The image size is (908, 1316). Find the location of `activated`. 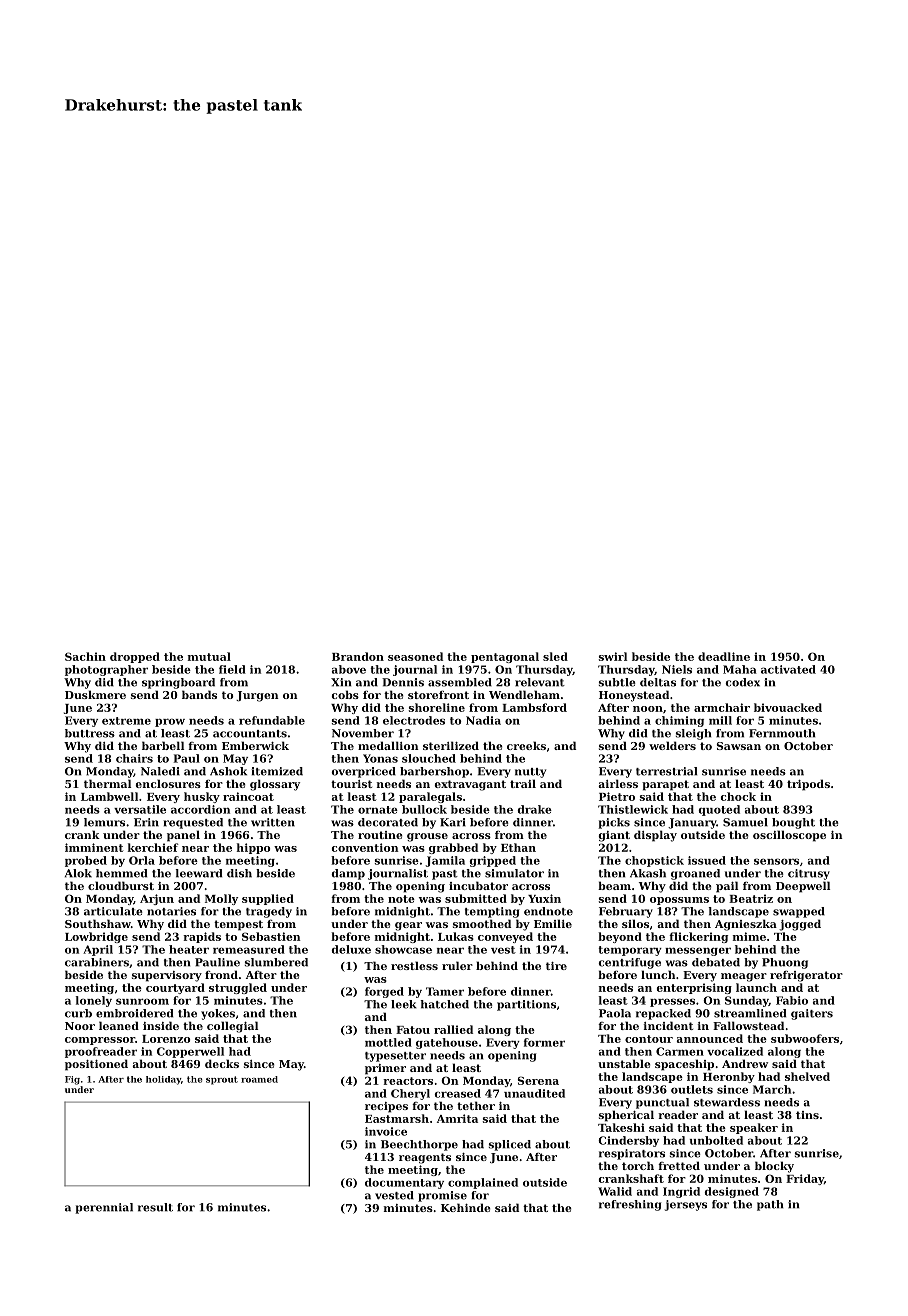

activated is located at coordinates (788, 669).
